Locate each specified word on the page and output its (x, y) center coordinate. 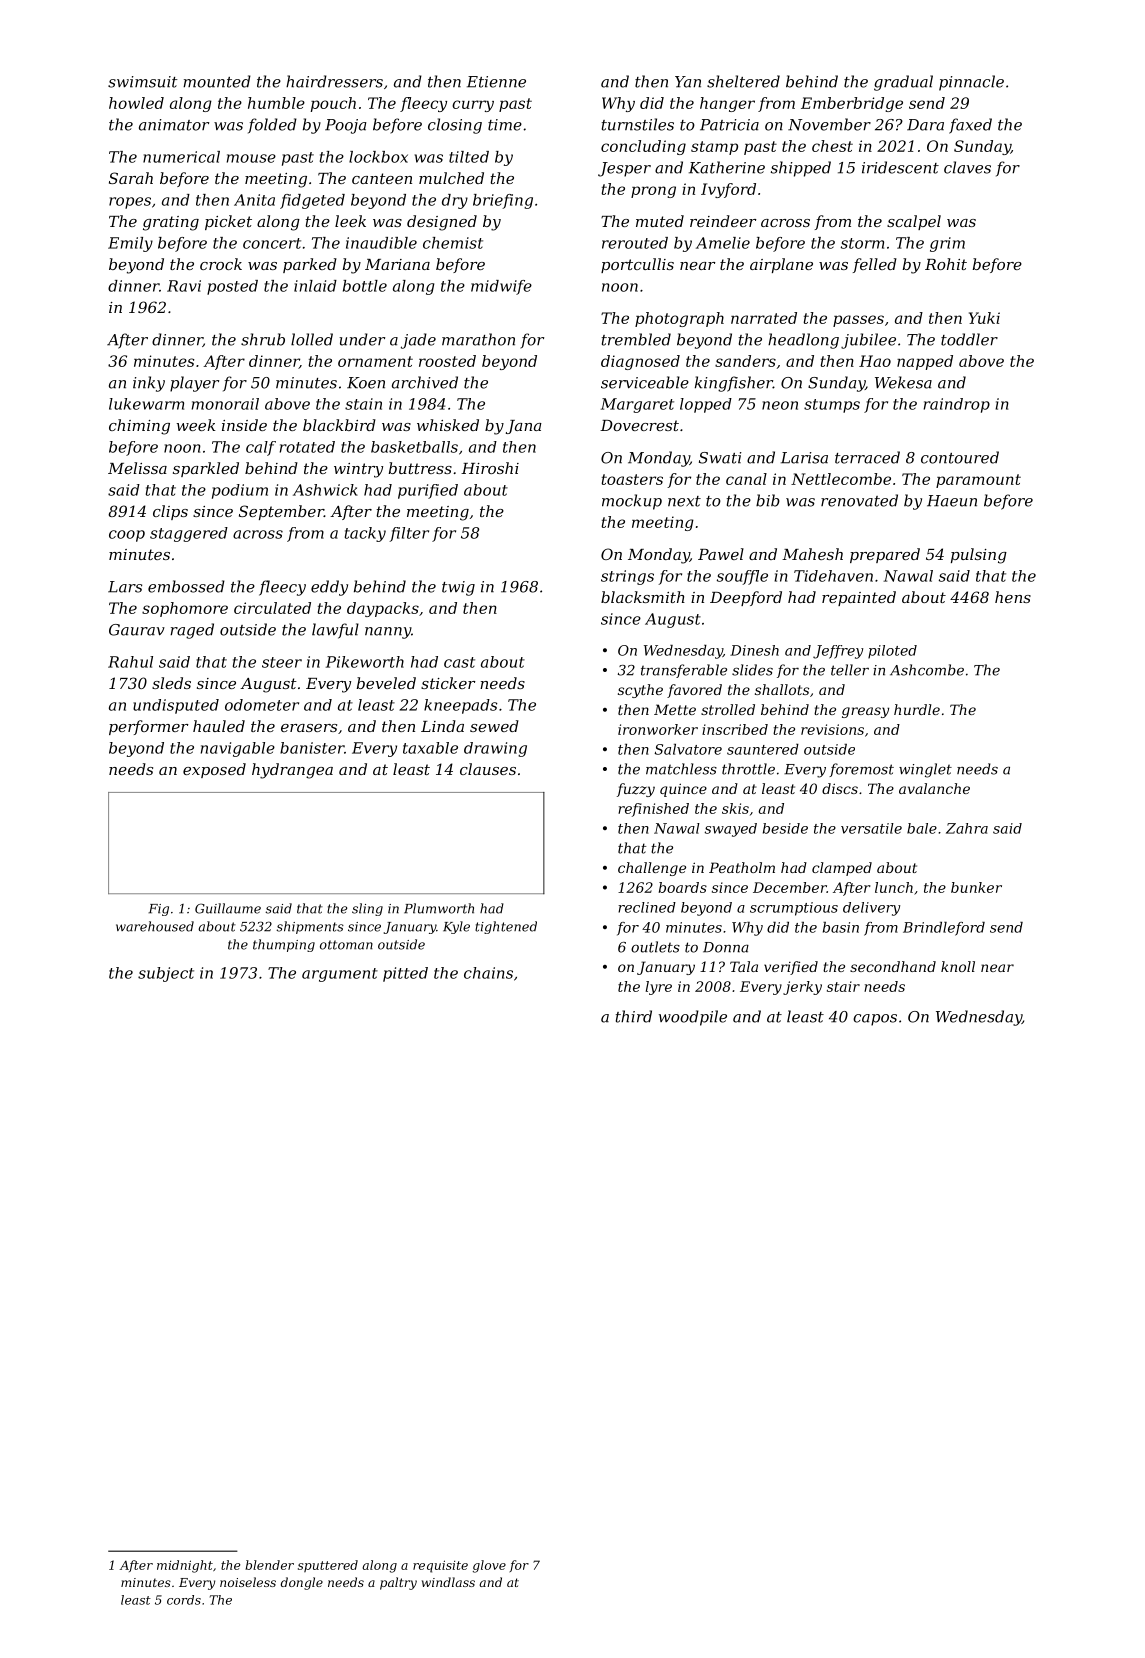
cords (184, 1600)
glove (489, 1566)
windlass (448, 1582)
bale (922, 828)
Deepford (746, 598)
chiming (139, 427)
